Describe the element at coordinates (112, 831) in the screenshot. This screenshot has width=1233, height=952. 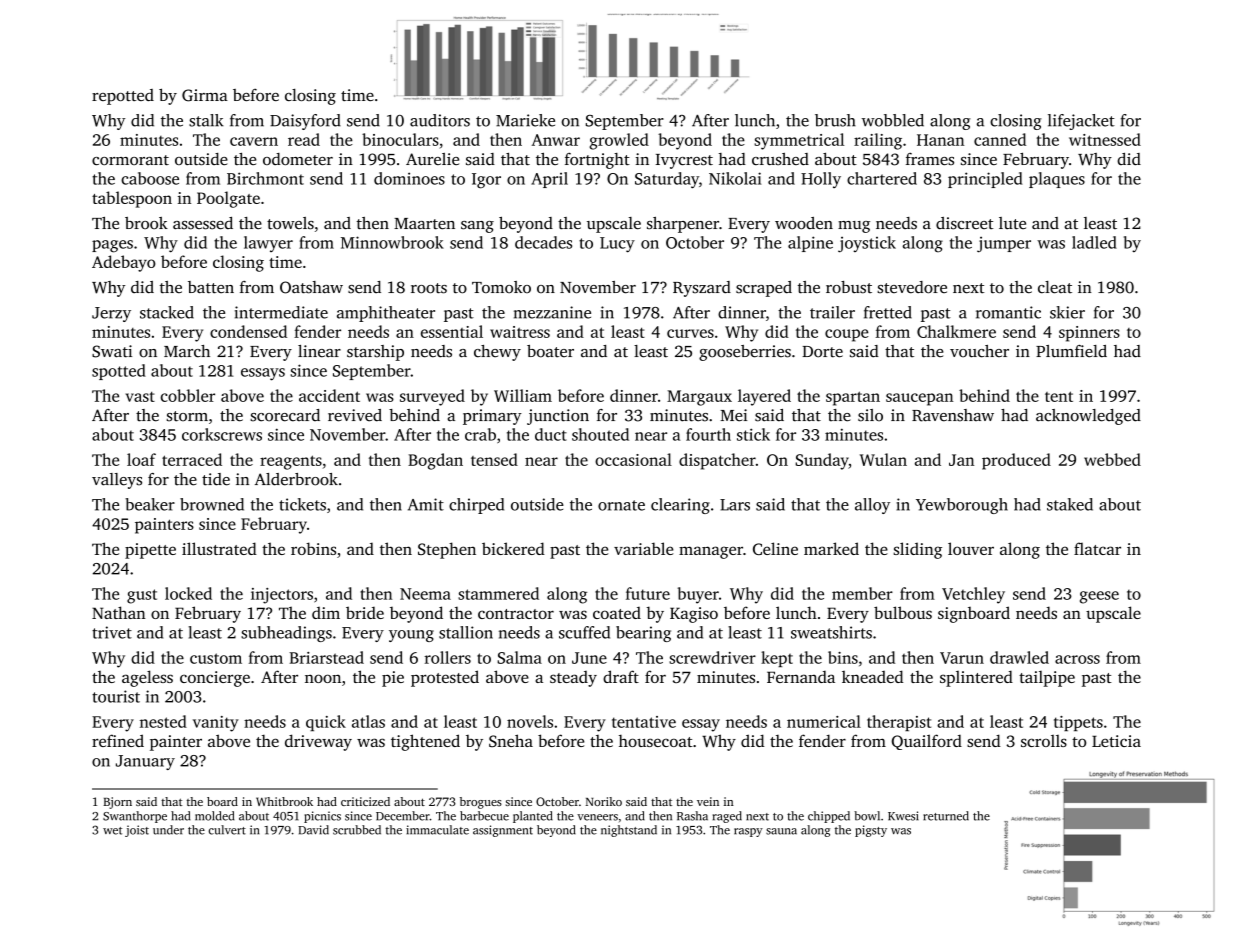
I see `wet` at that location.
